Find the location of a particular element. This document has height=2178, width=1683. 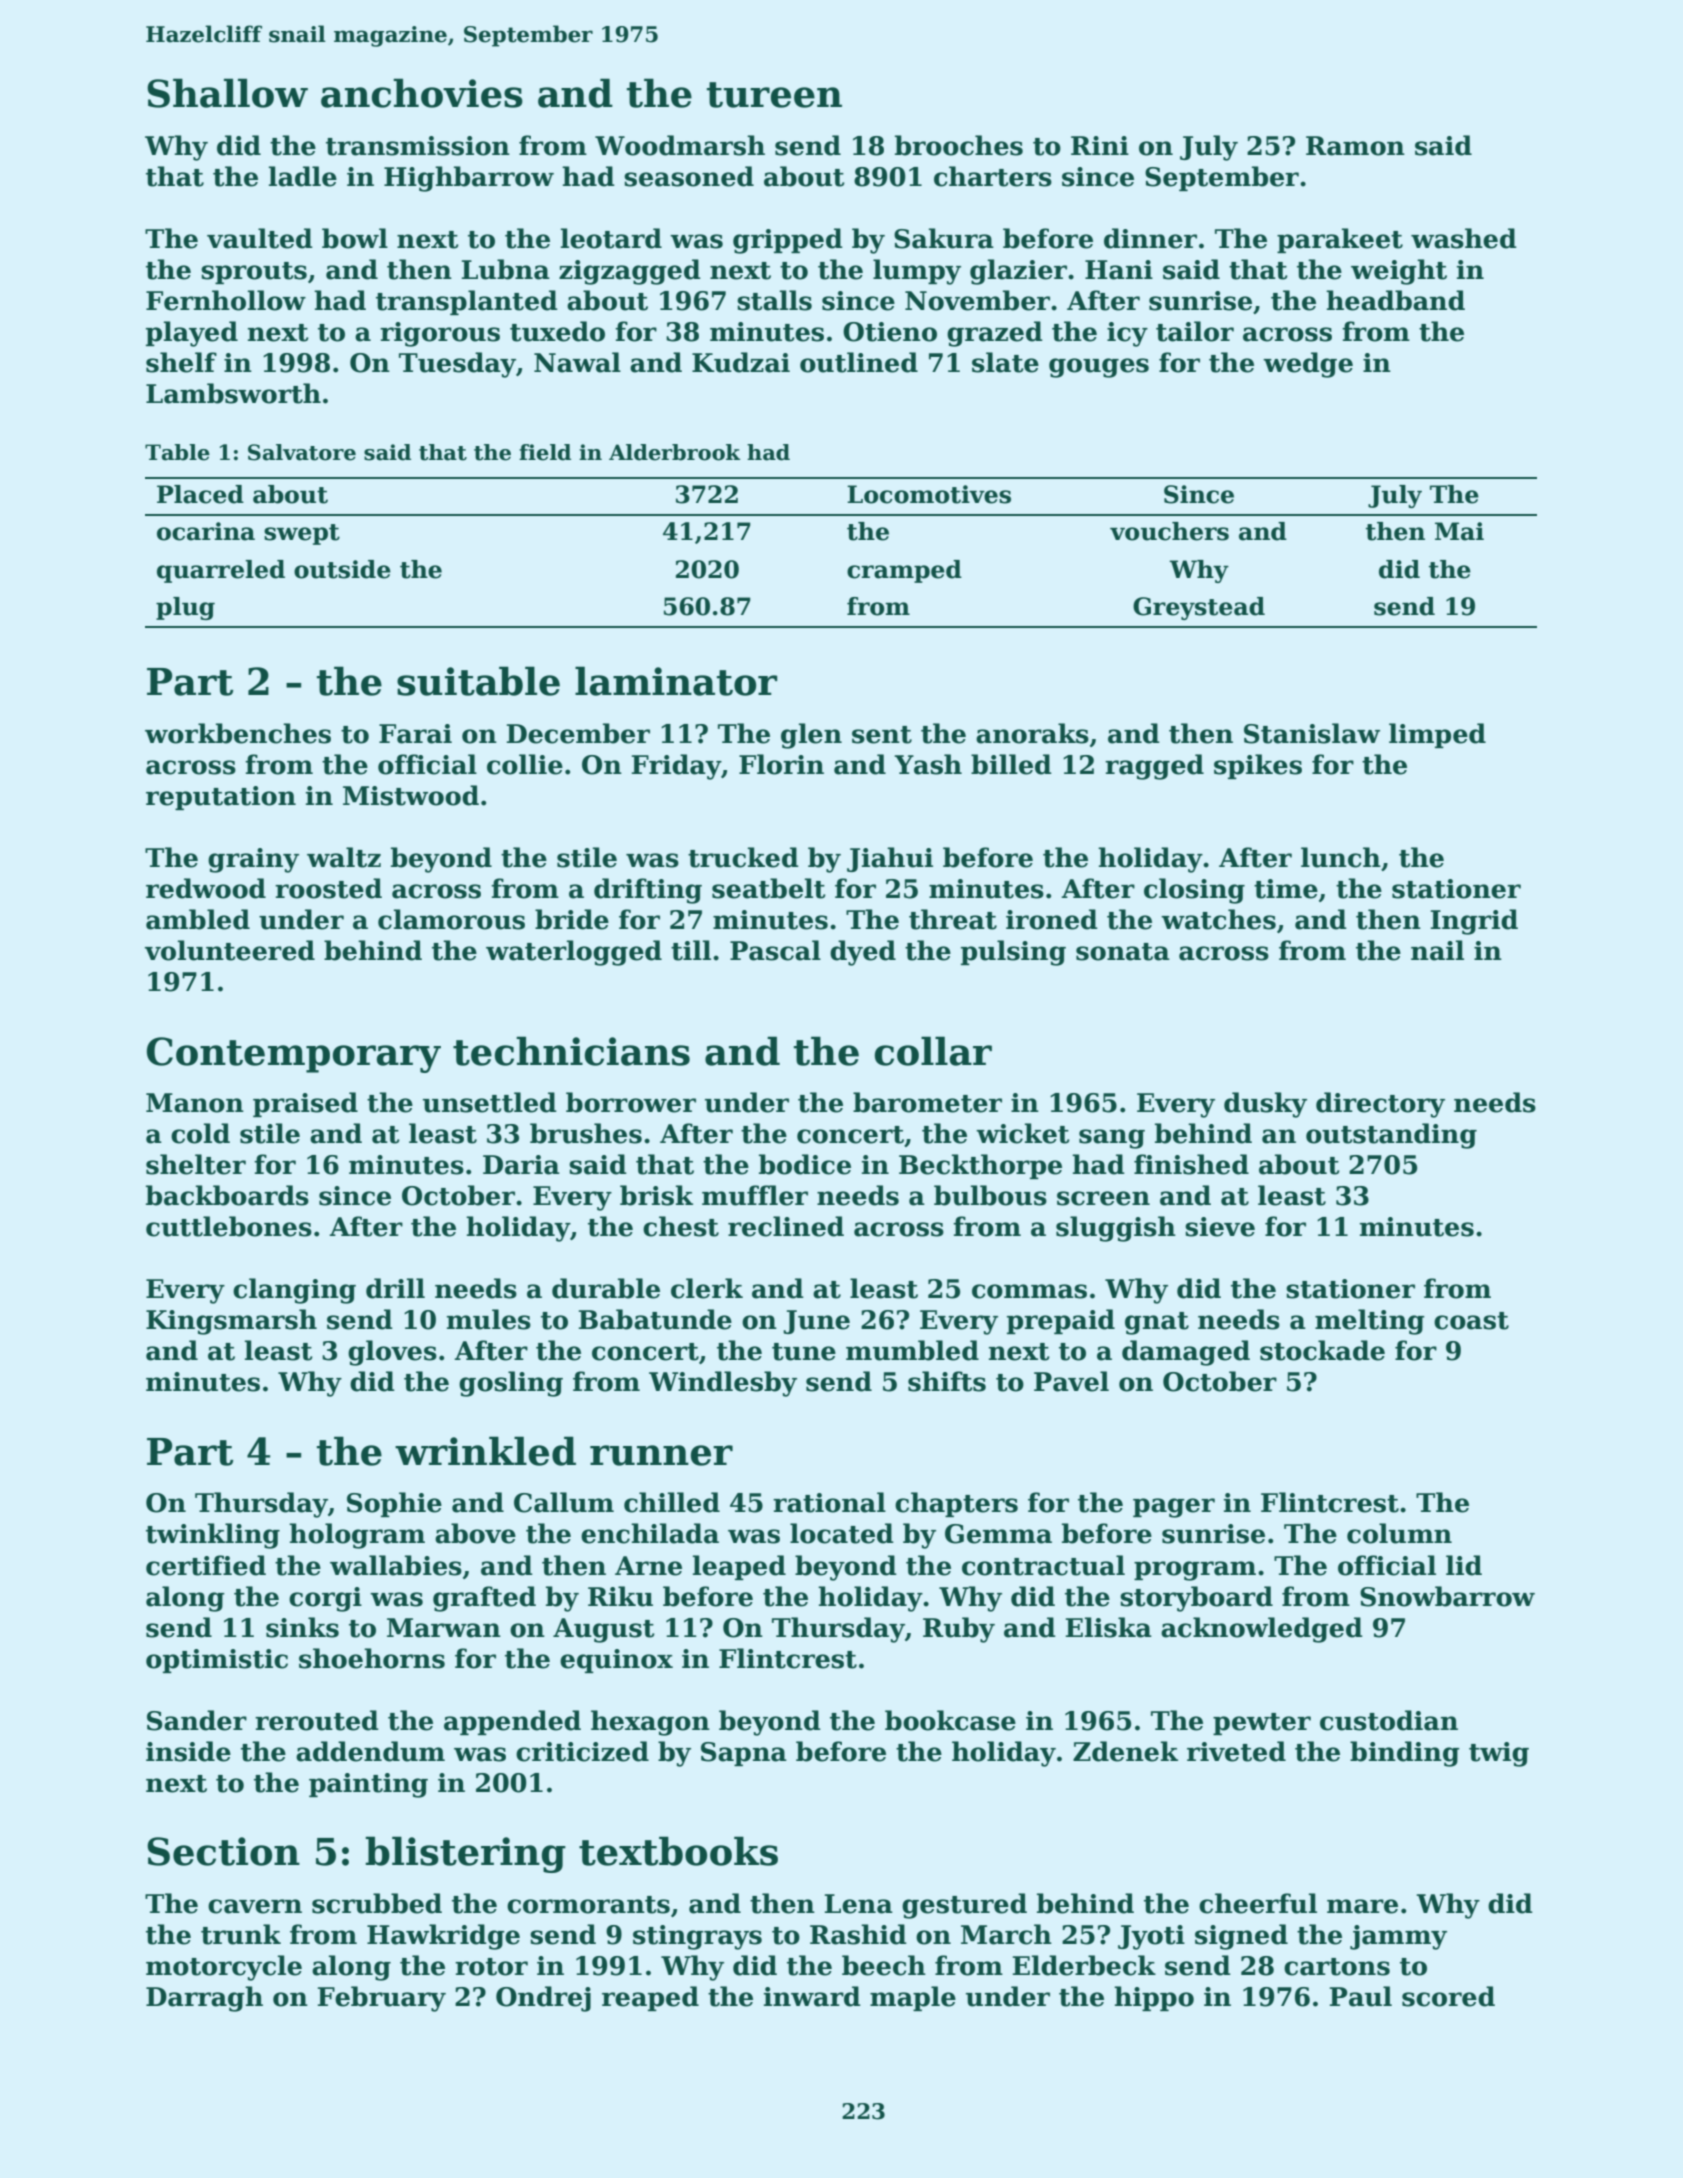

washed is located at coordinates (1464, 238).
